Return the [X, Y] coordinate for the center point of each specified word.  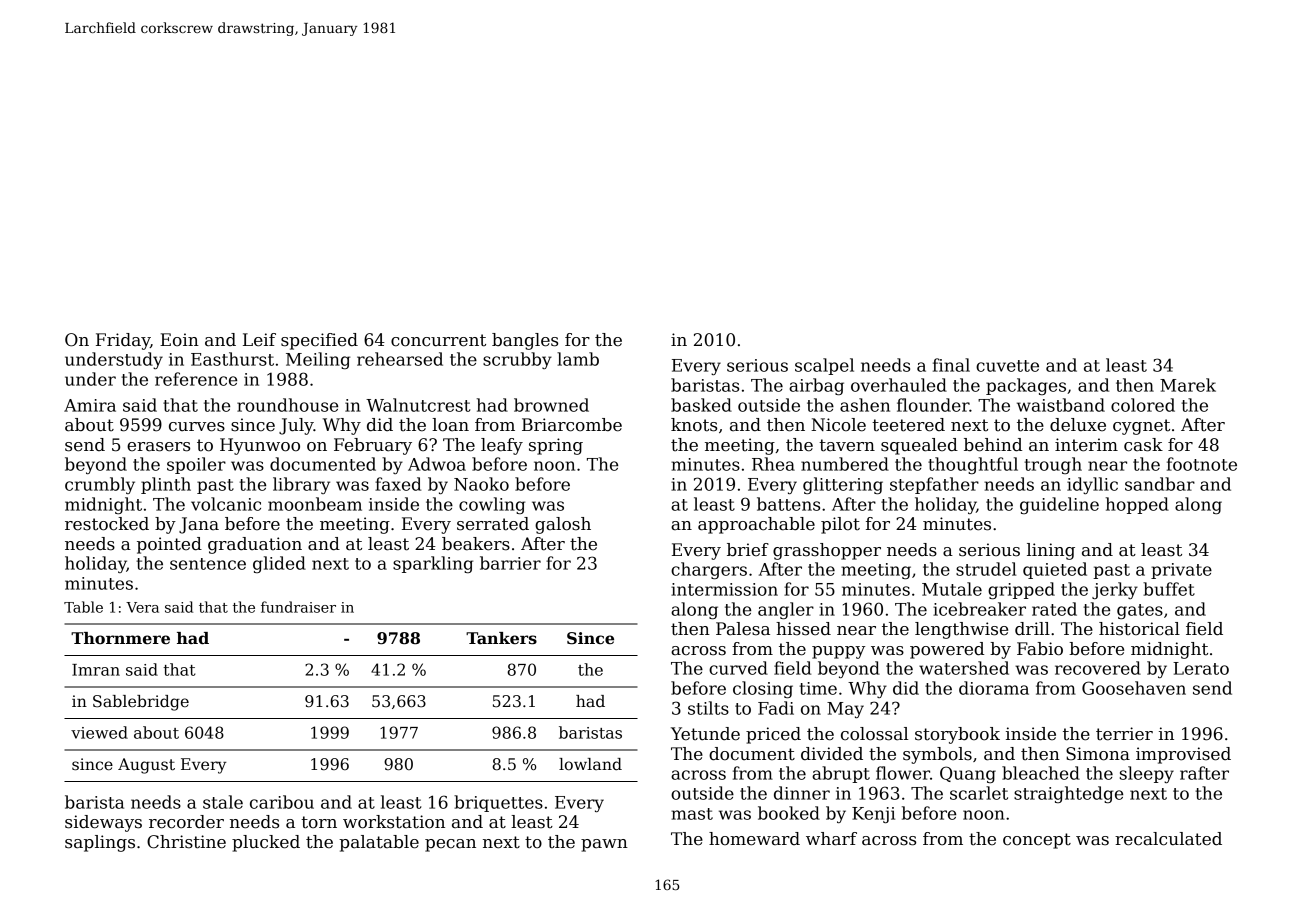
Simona [1098, 754]
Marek [1188, 385]
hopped [1137, 505]
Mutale [952, 589]
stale [223, 802]
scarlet [979, 793]
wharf [831, 839]
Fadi [776, 708]
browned [551, 405]
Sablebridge [141, 703]
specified [319, 341]
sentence [208, 564]
